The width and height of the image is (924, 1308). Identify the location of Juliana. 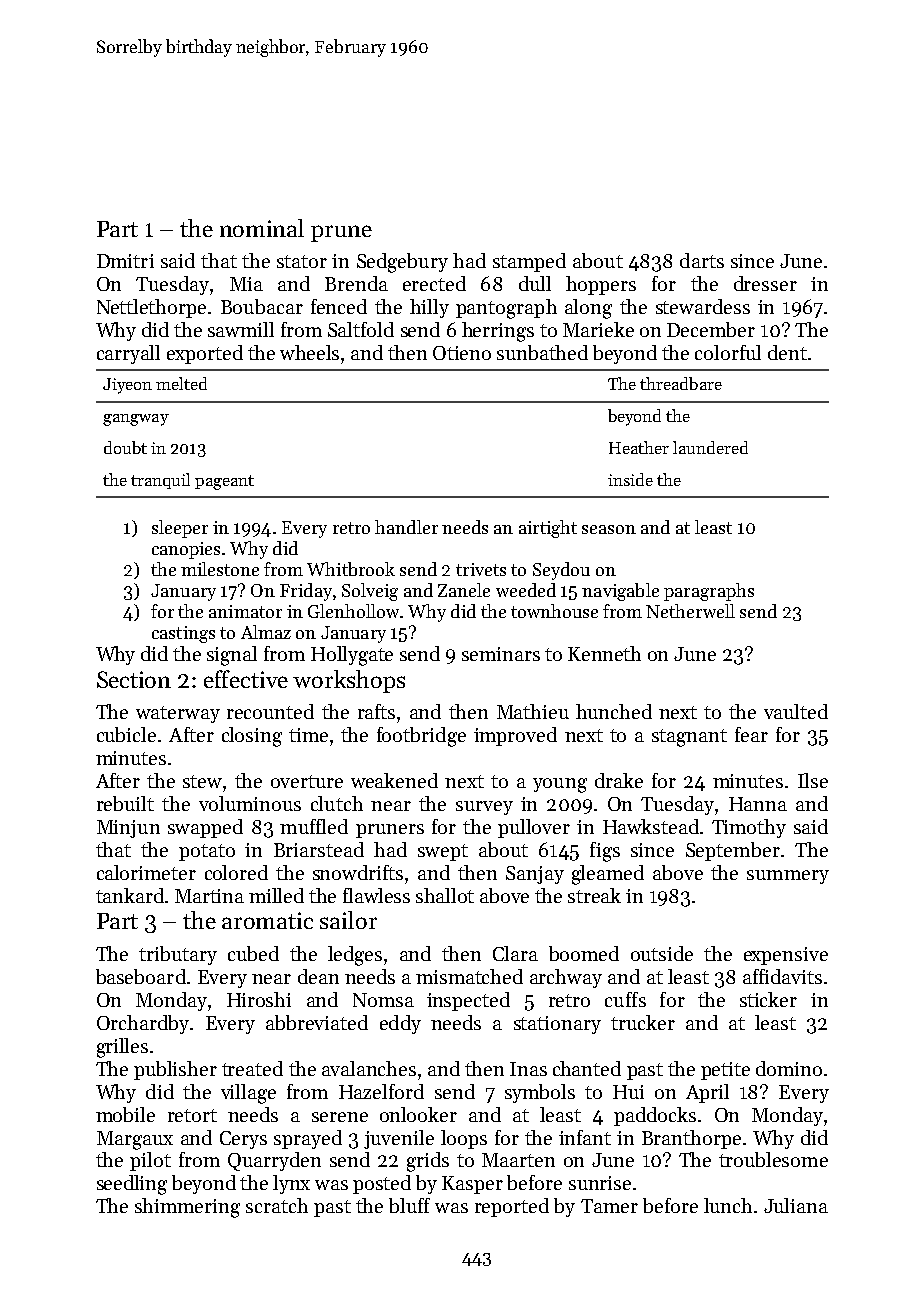
(796, 1205).
